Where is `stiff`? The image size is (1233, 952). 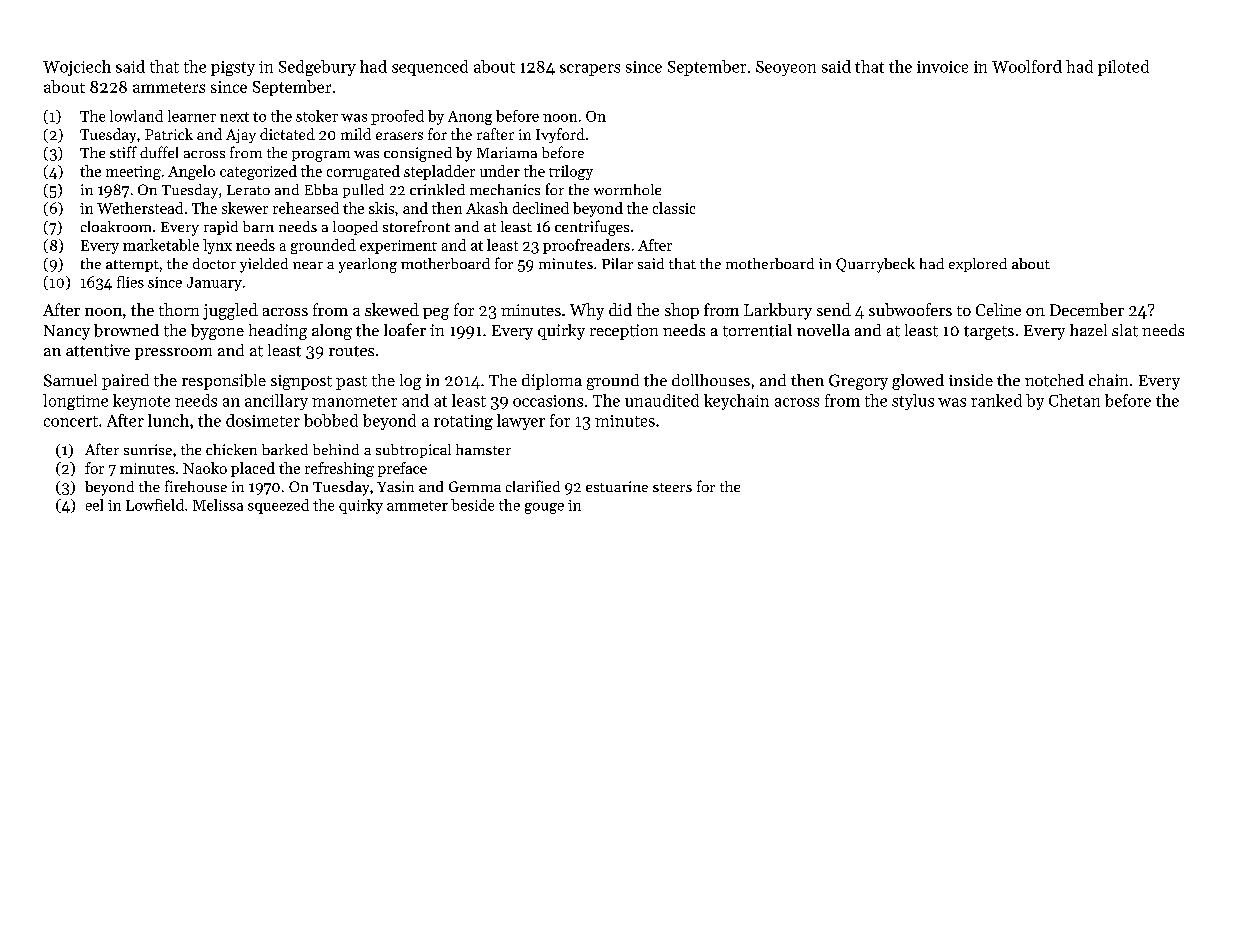 stiff is located at coordinates (123, 152).
